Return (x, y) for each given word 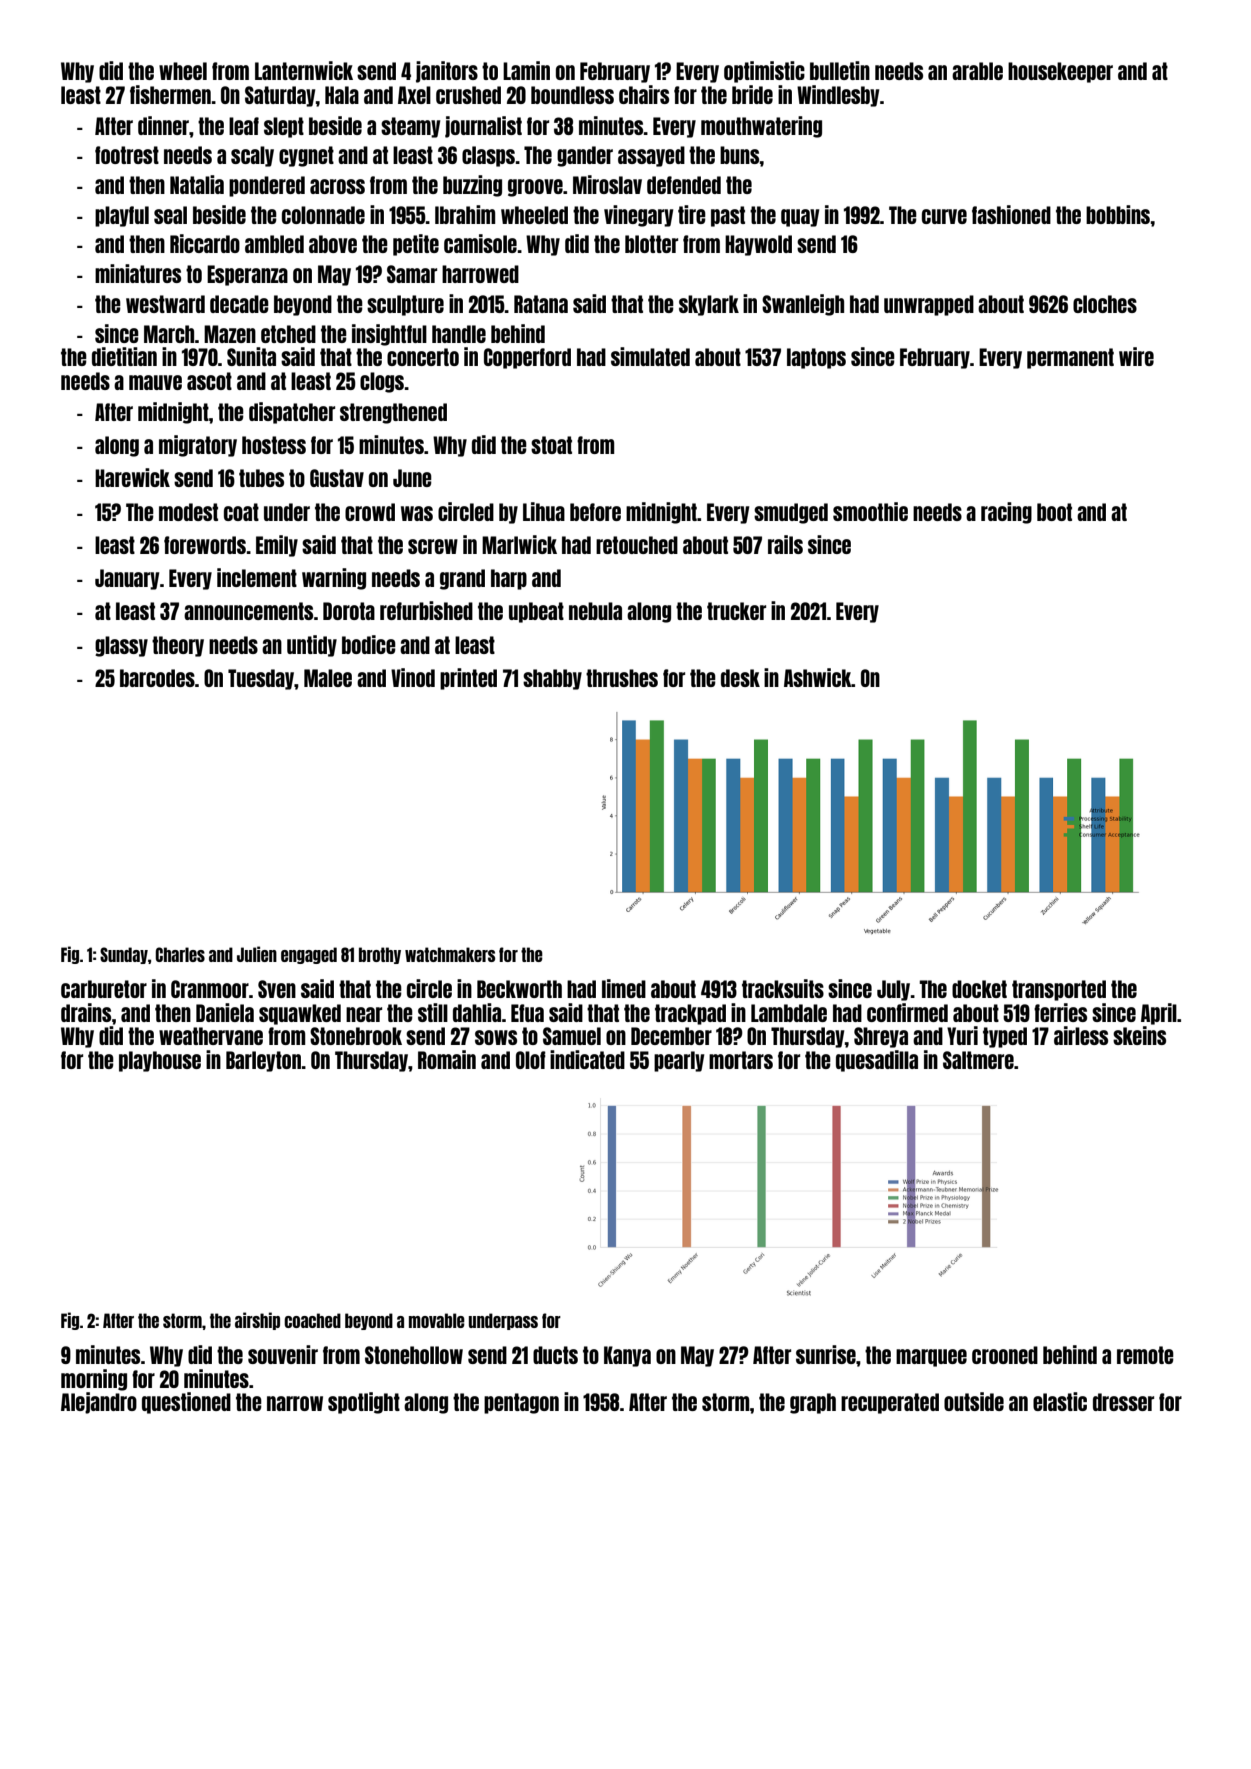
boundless (572, 95)
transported (1059, 990)
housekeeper (1060, 72)
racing (1006, 513)
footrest (127, 155)
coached (312, 1320)
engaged (309, 955)
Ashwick (818, 677)
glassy (121, 646)
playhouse (160, 1061)
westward (165, 304)
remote (1145, 1355)
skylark (709, 305)
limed (624, 988)
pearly (679, 1061)
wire (1136, 356)
